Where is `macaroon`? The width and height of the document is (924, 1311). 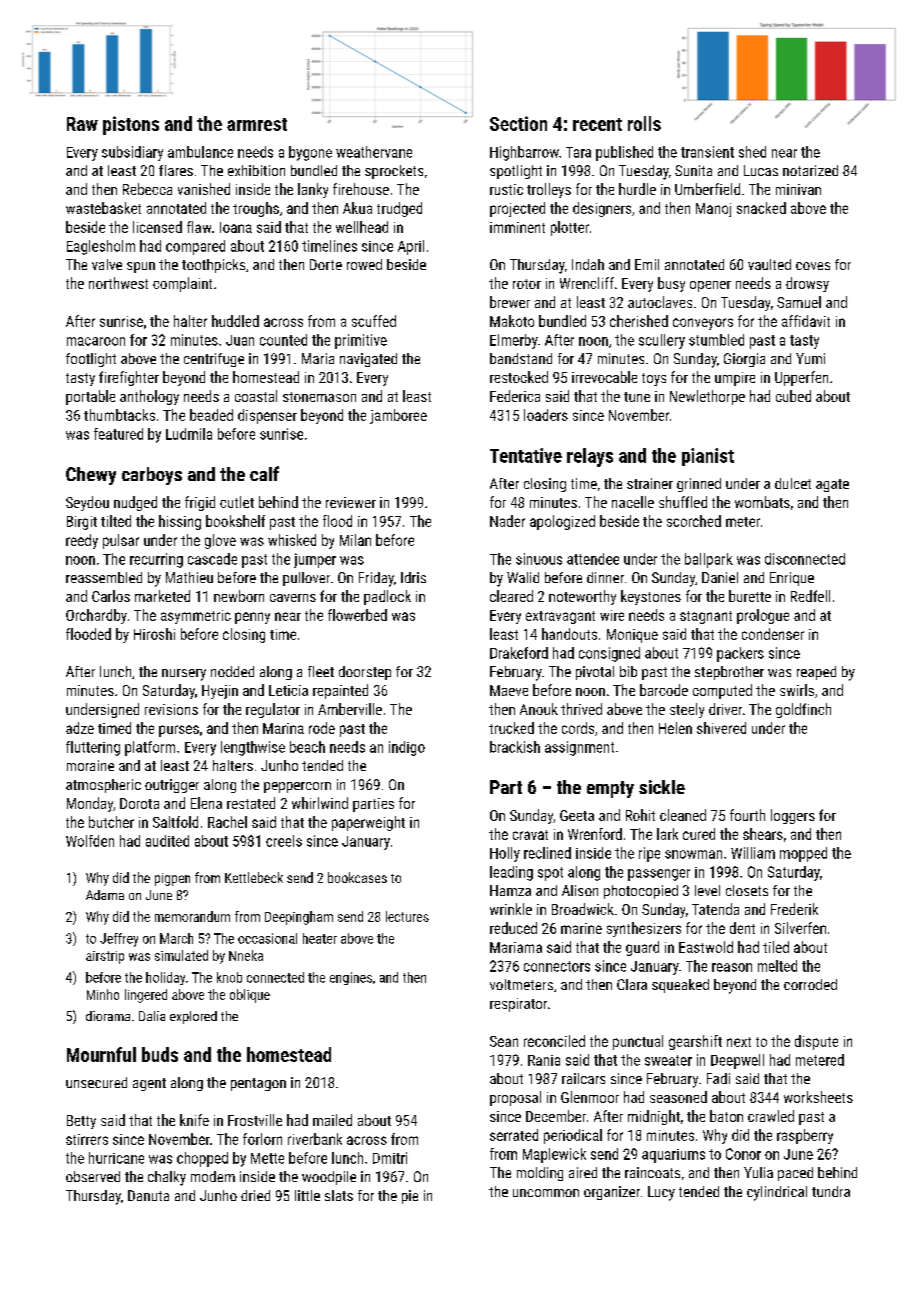 macaroon is located at coordinates (96, 341).
